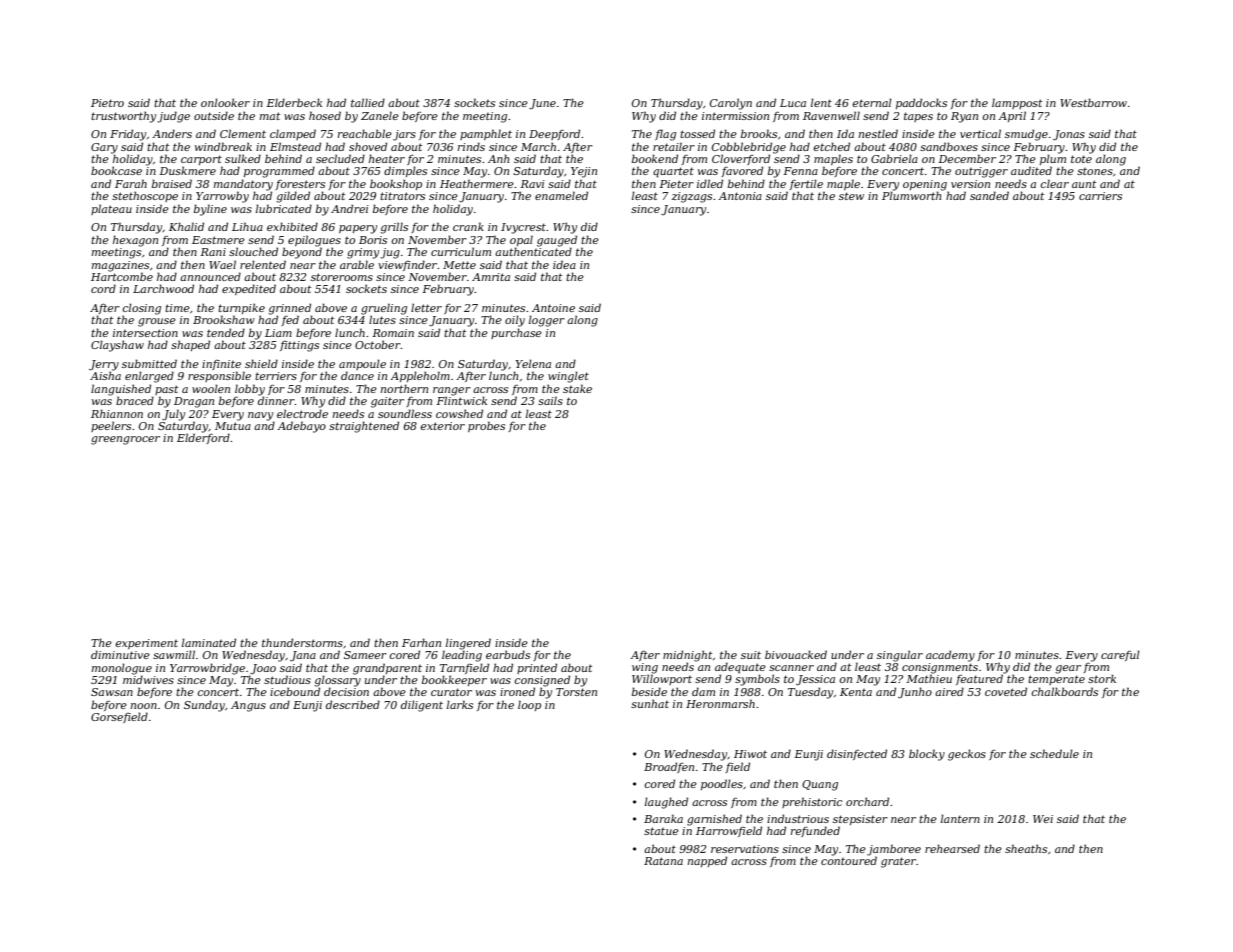 This screenshot has width=1233, height=952. What do you see at coordinates (486, 426) in the screenshot?
I see `probes` at bounding box center [486, 426].
